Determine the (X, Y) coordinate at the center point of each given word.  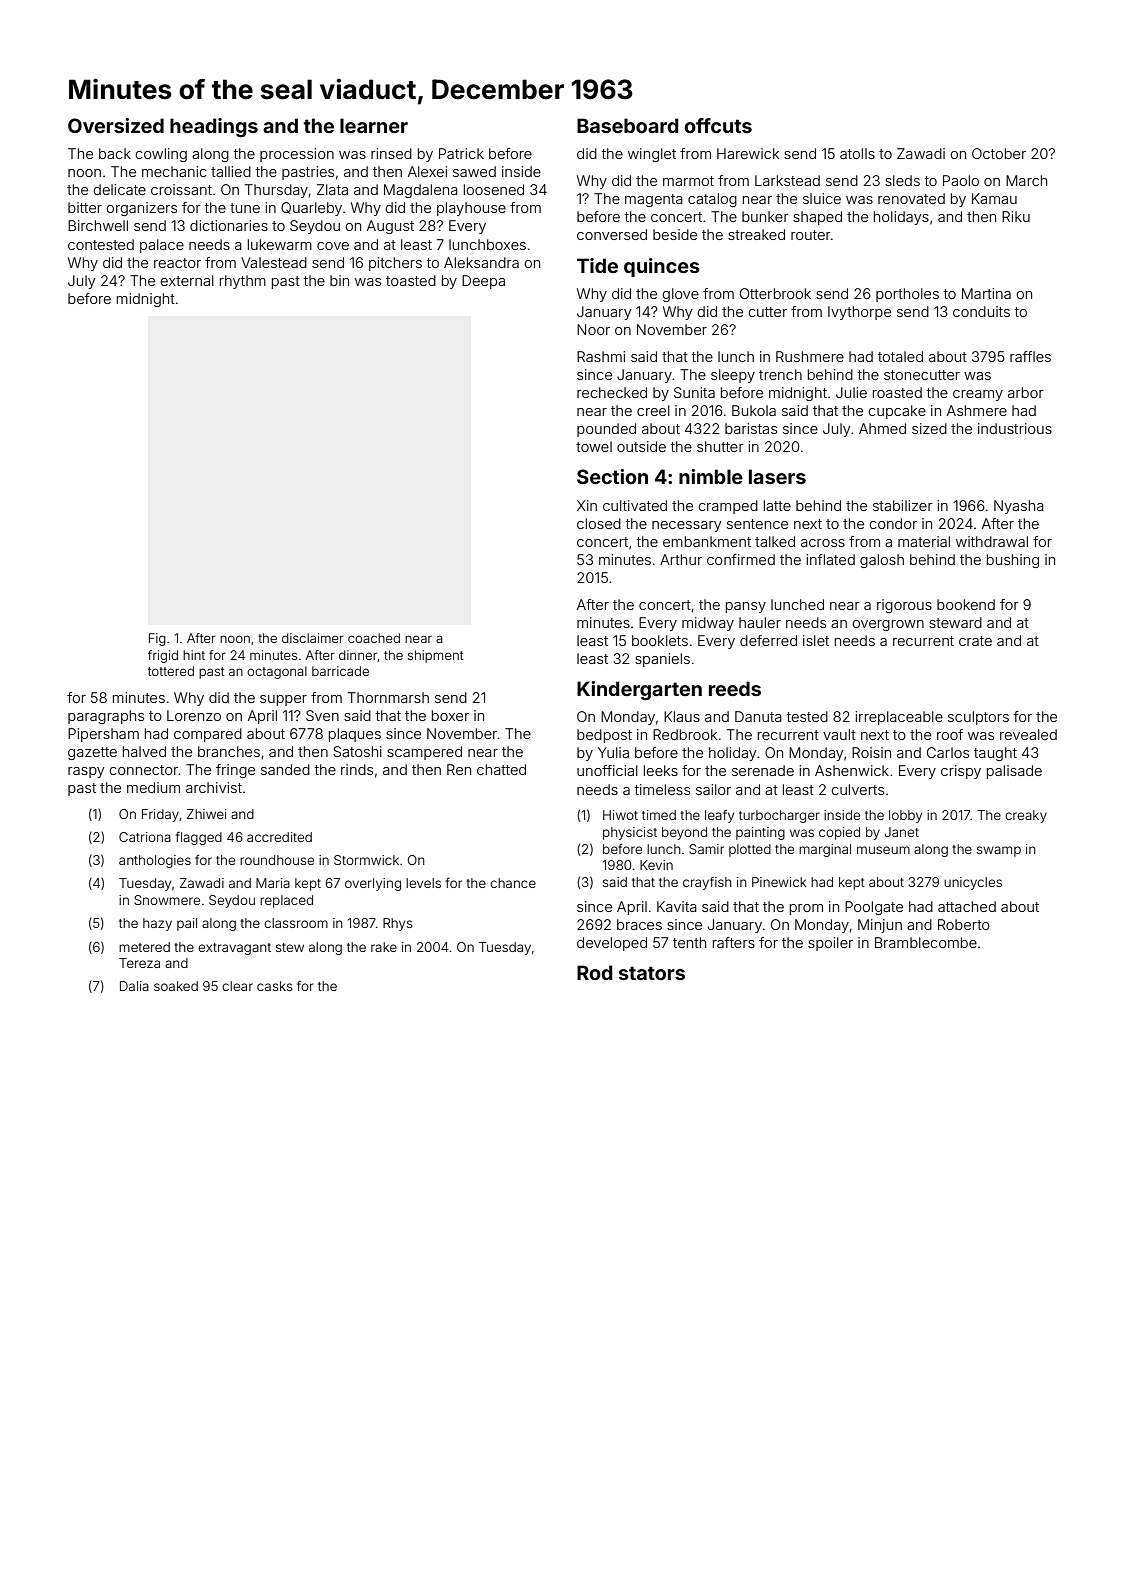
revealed (1028, 734)
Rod (595, 972)
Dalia (134, 986)
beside (675, 234)
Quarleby (311, 209)
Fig (157, 639)
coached (374, 638)
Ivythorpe (859, 313)
